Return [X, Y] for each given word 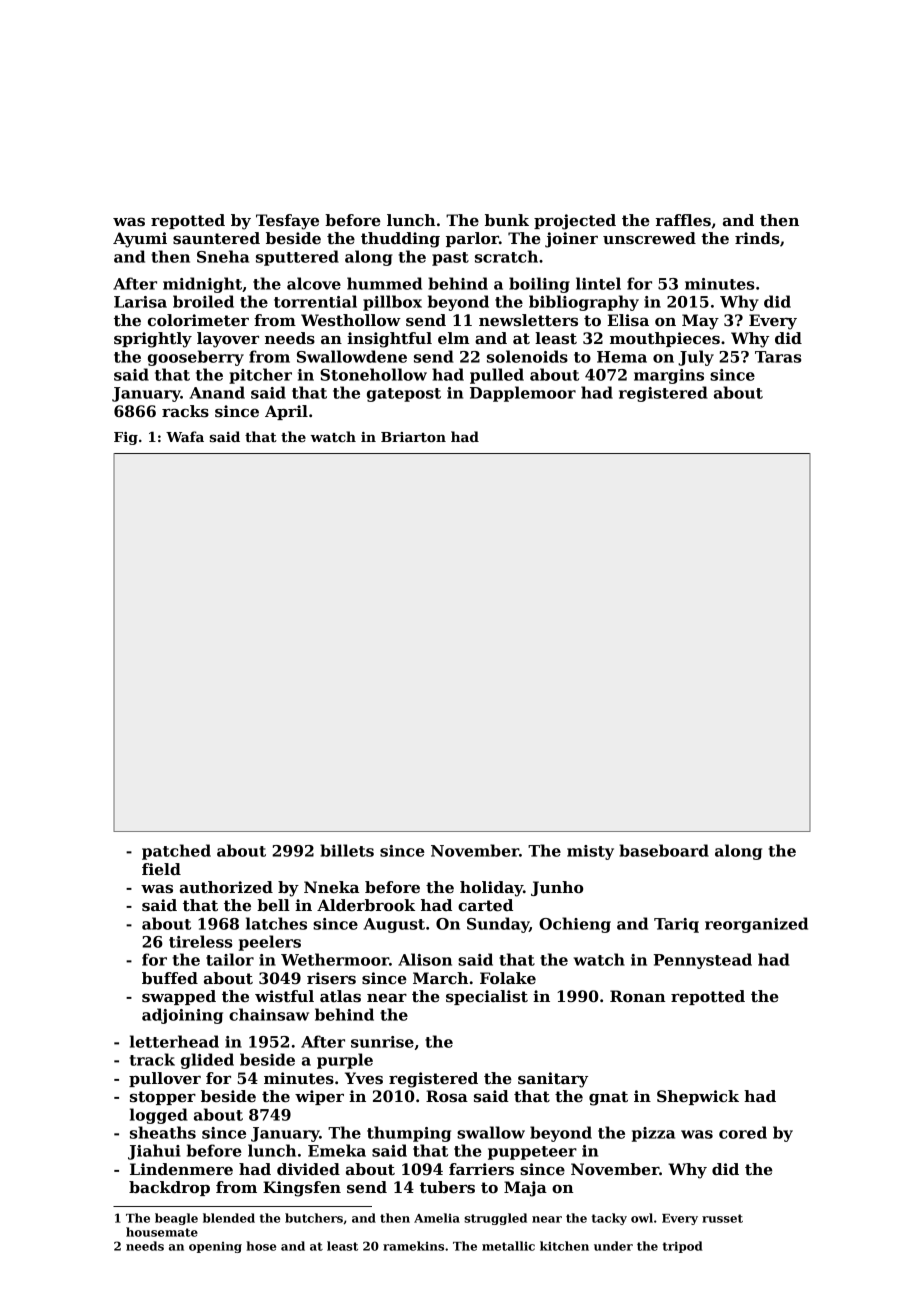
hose [261, 1246]
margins [669, 376]
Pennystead [702, 961]
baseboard [664, 850]
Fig [126, 438]
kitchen [564, 1246]
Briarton [413, 437]
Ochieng [575, 925]
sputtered [297, 258]
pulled [497, 376]
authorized [226, 887]
